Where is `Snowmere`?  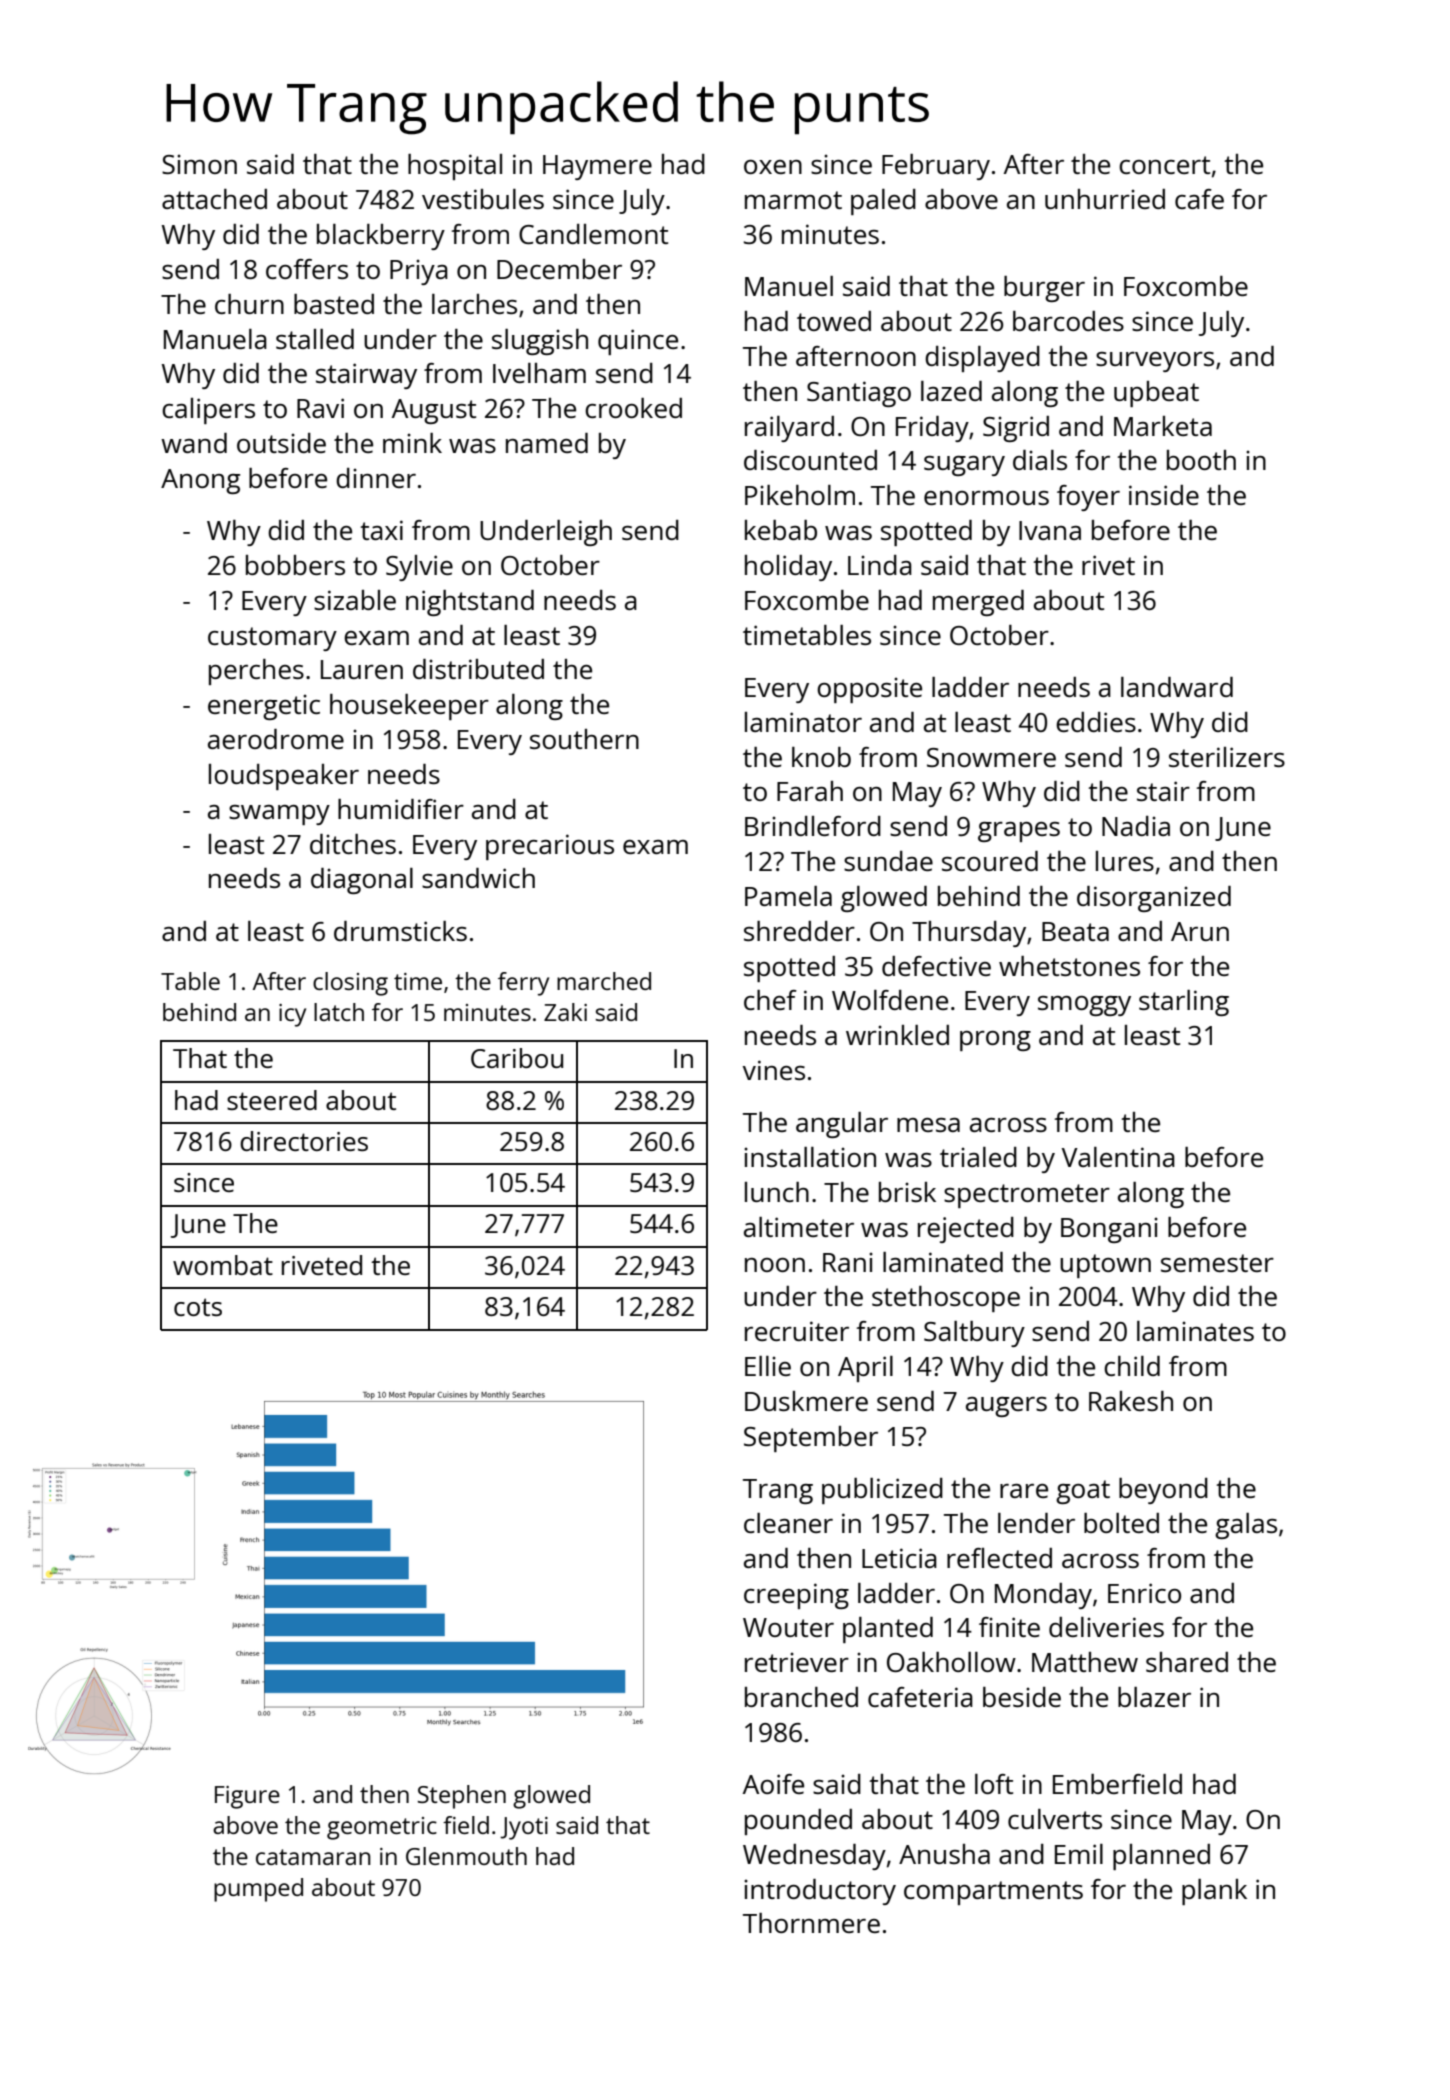
Snowmere is located at coordinates (991, 757).
